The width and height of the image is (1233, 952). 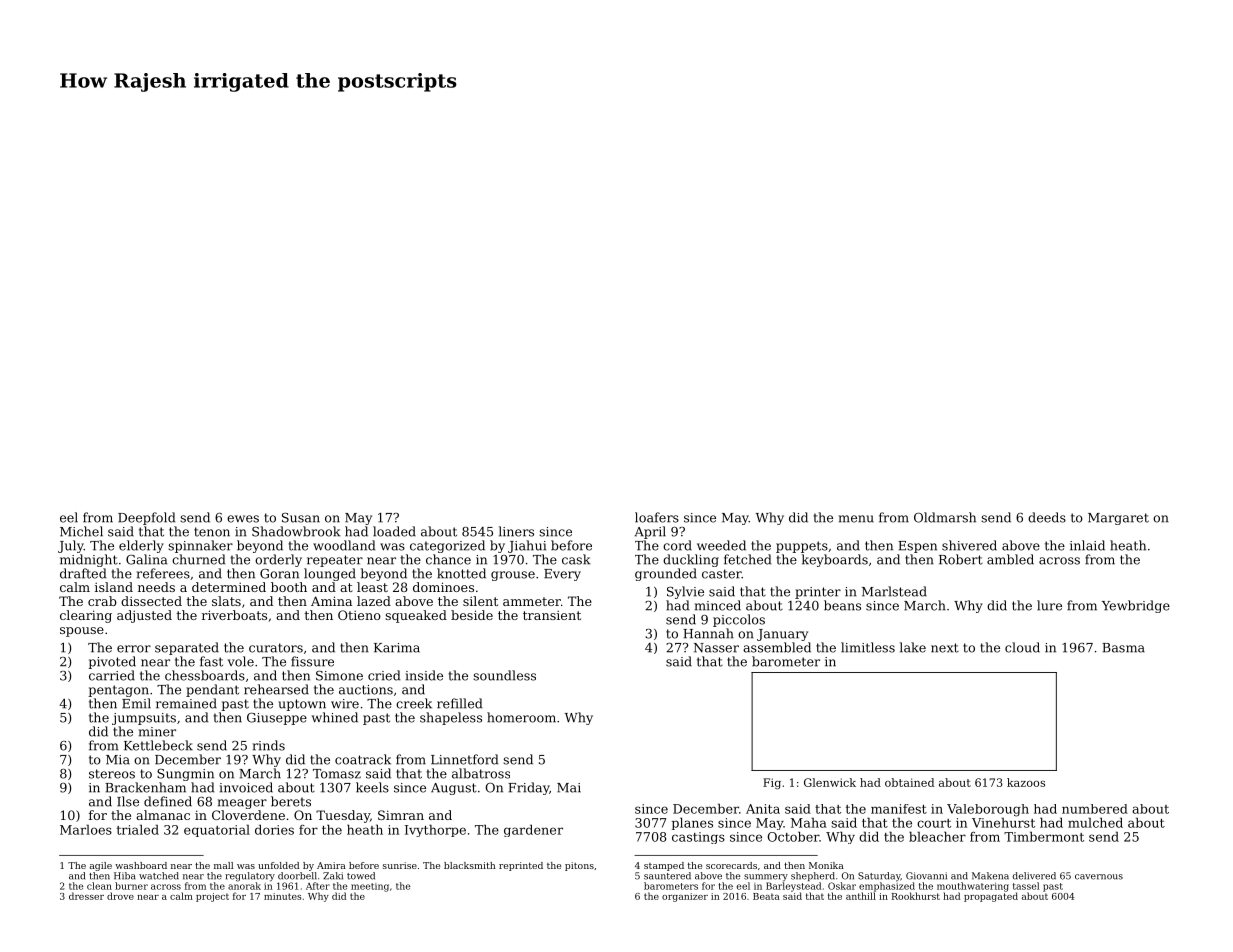 I want to click on pentagon, so click(x=118, y=691).
